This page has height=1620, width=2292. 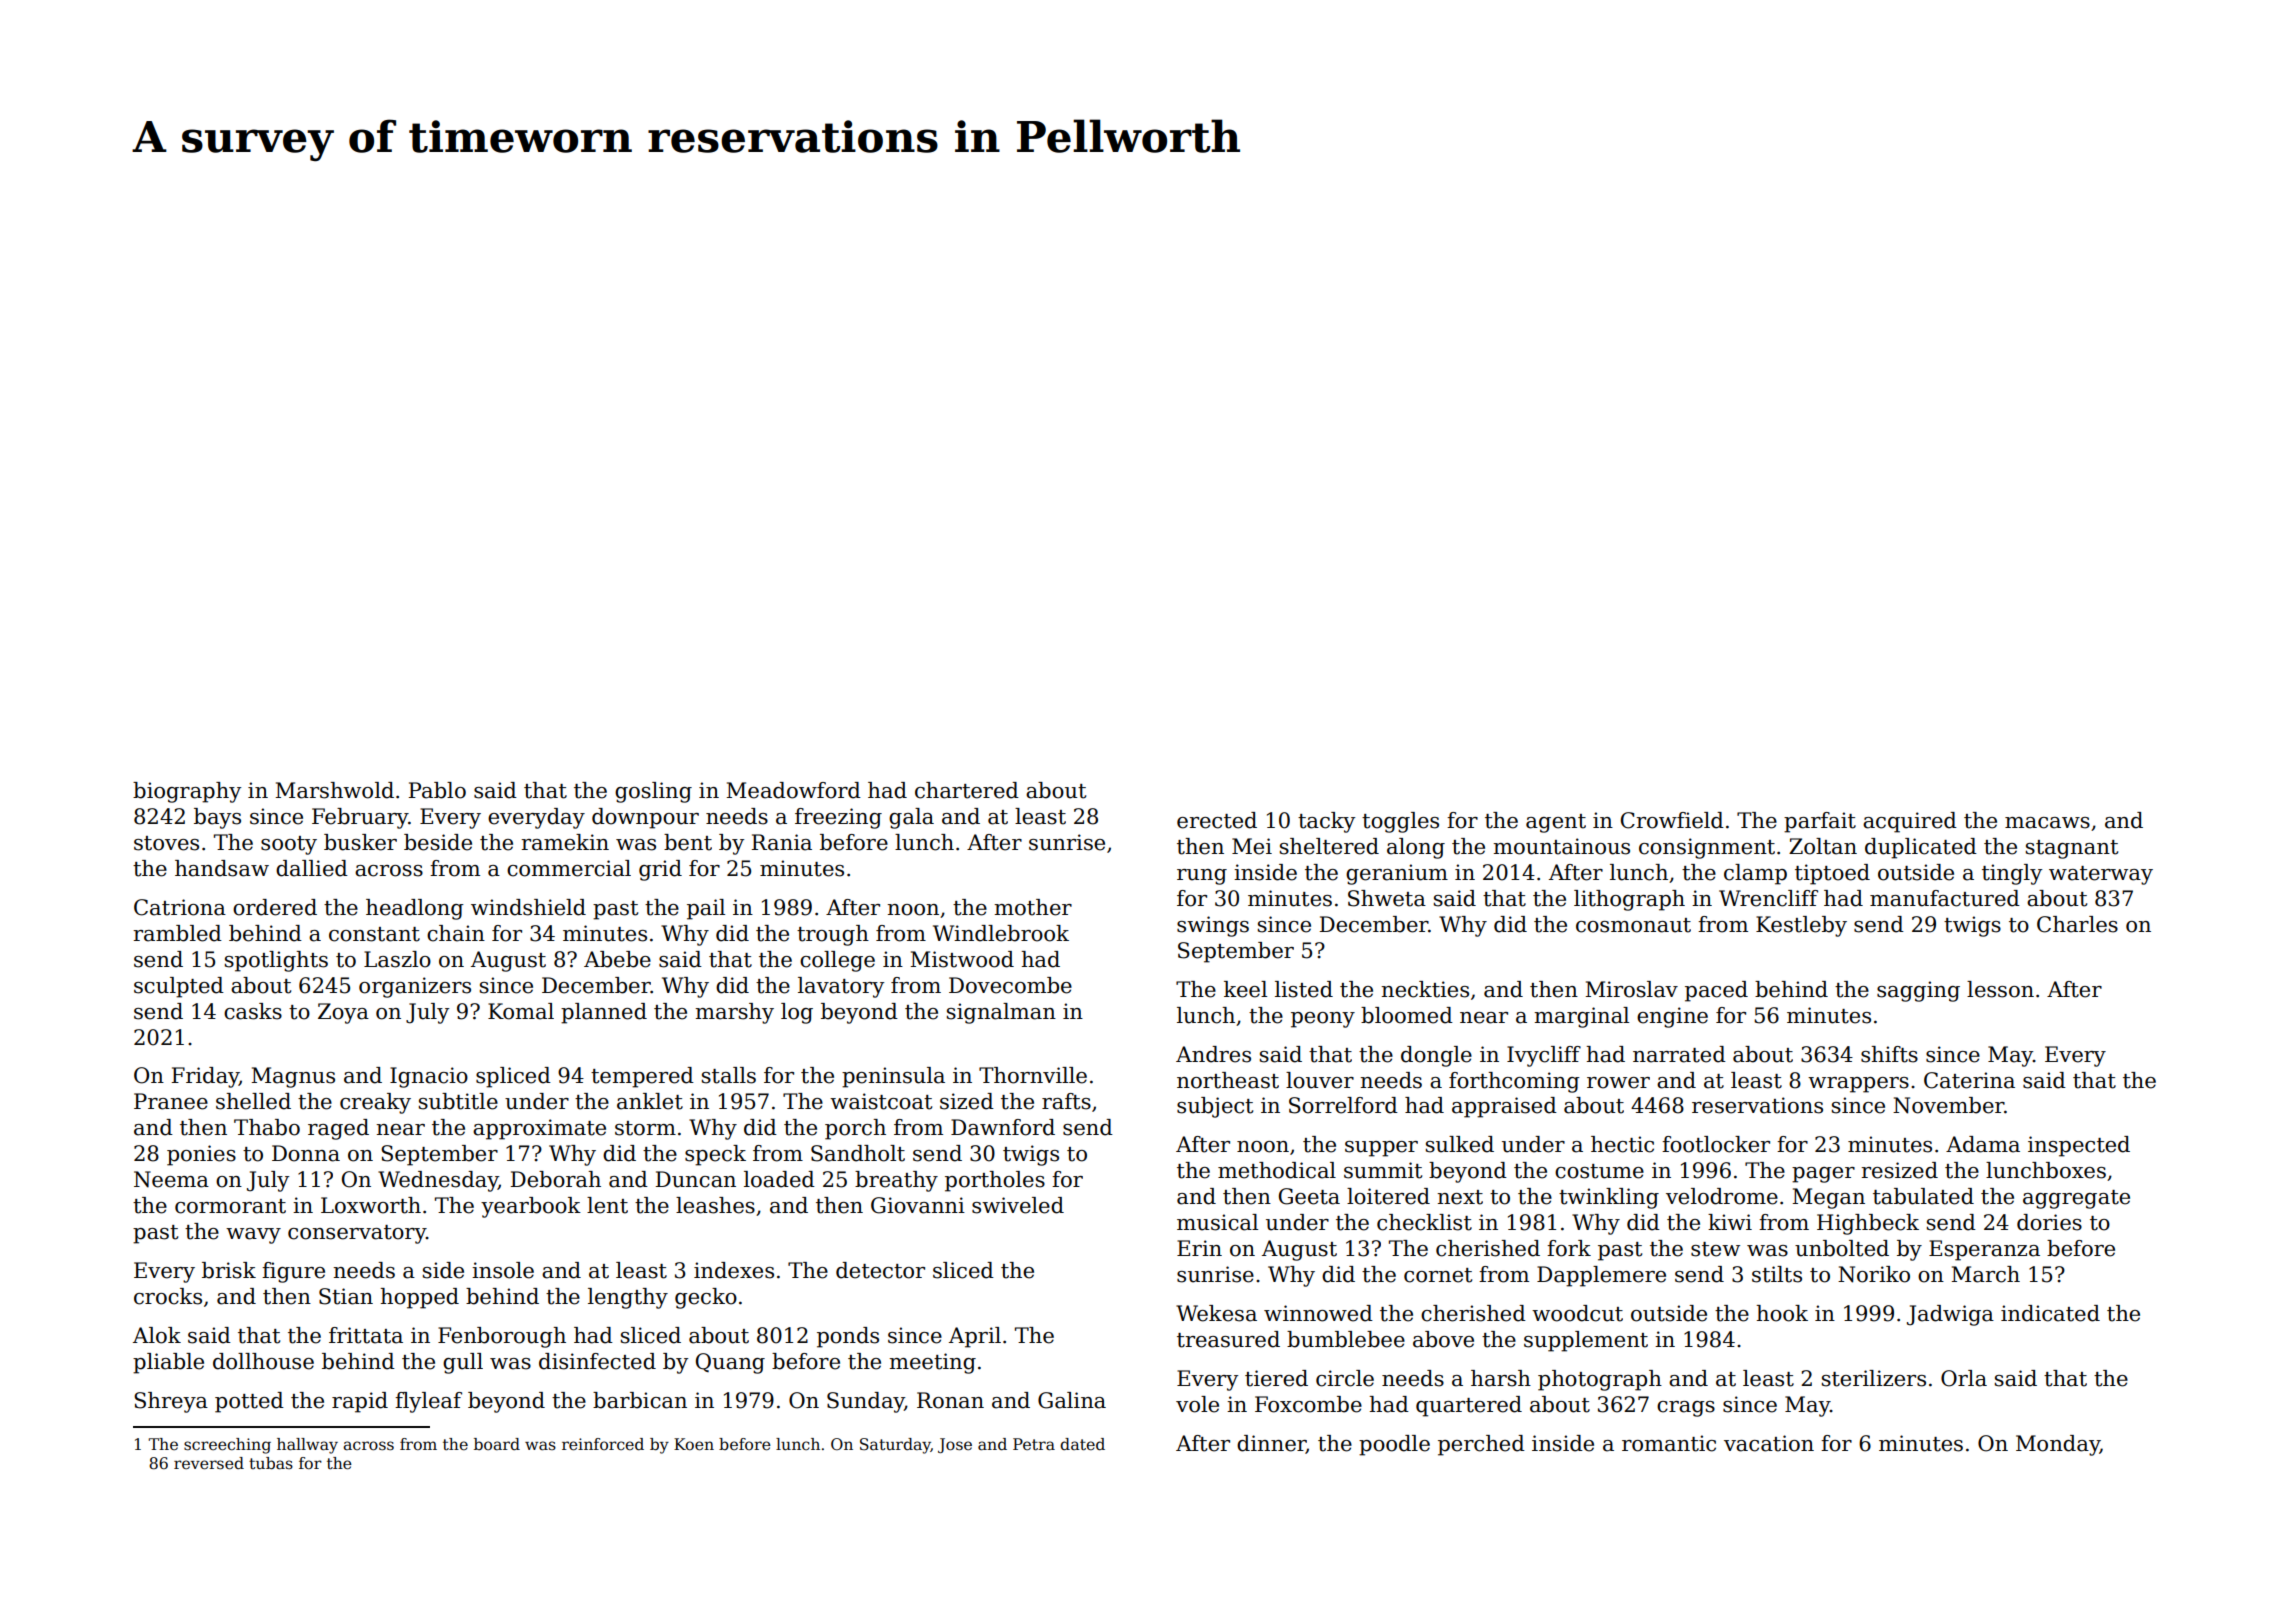 I want to click on shifts, so click(x=1889, y=1054).
